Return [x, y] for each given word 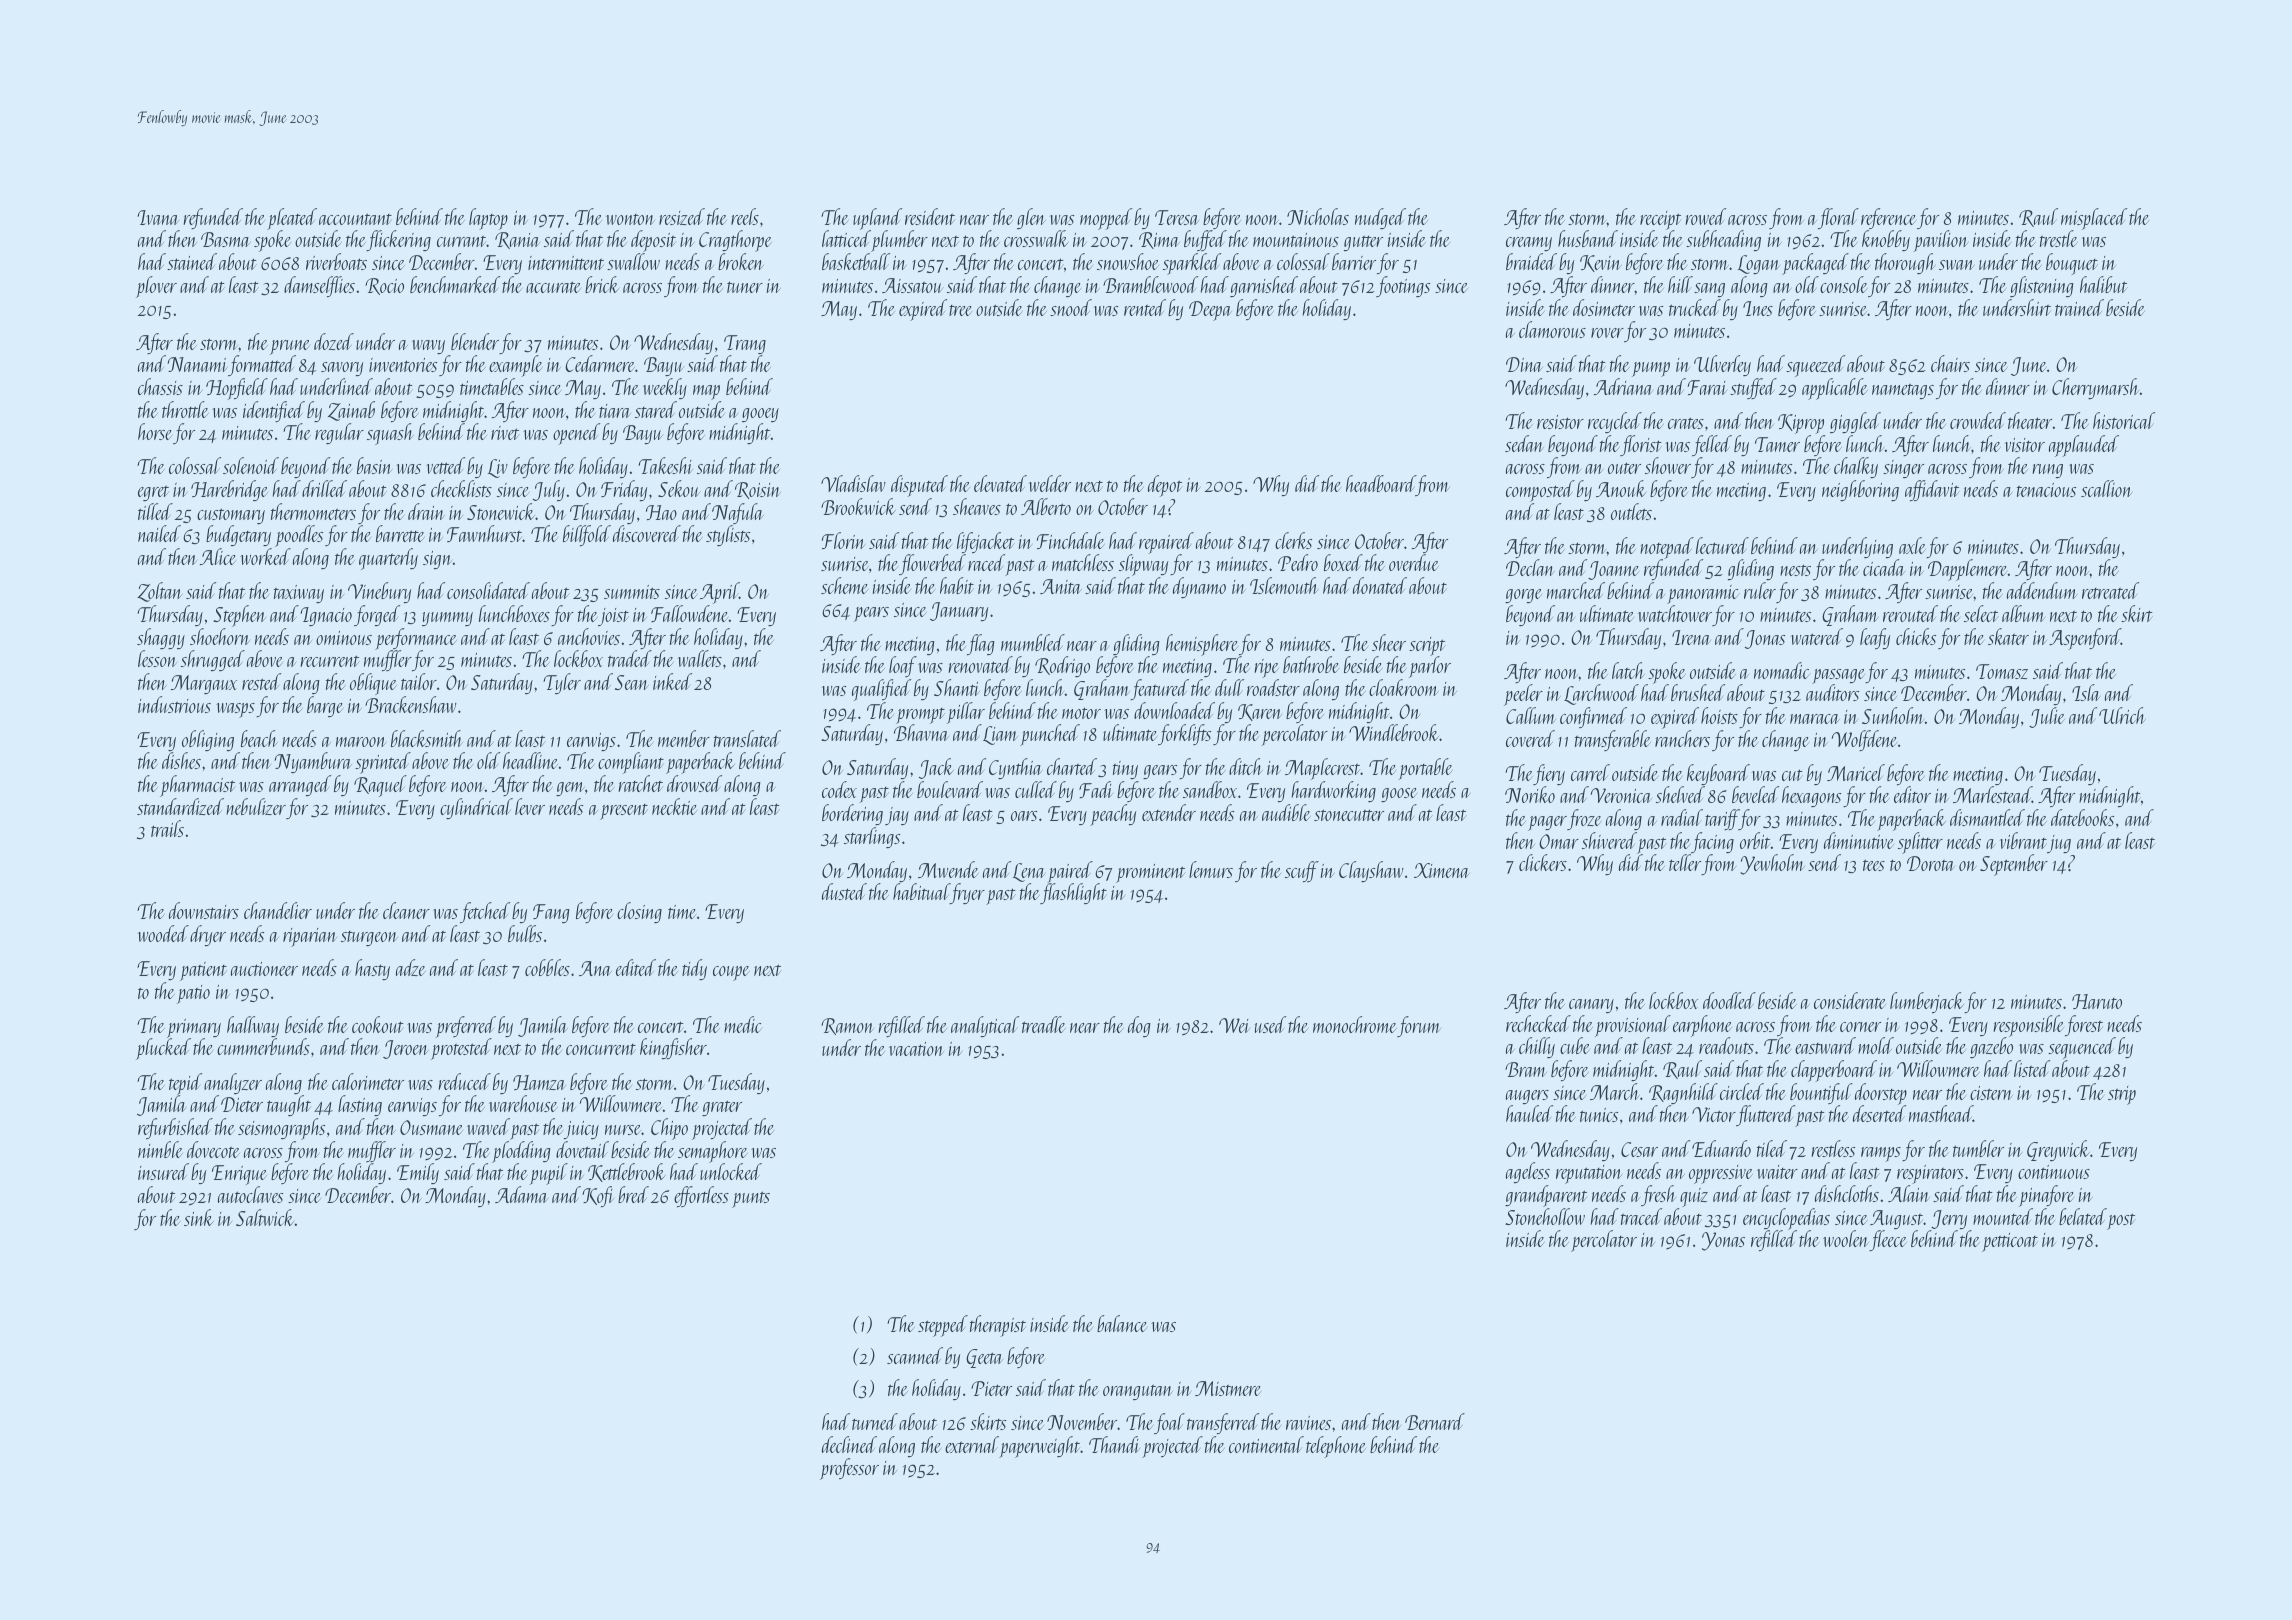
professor [849, 1469]
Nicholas [1318, 216]
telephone [1336, 1447]
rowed [1706, 216]
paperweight [1039, 1447]
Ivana [157, 217]
